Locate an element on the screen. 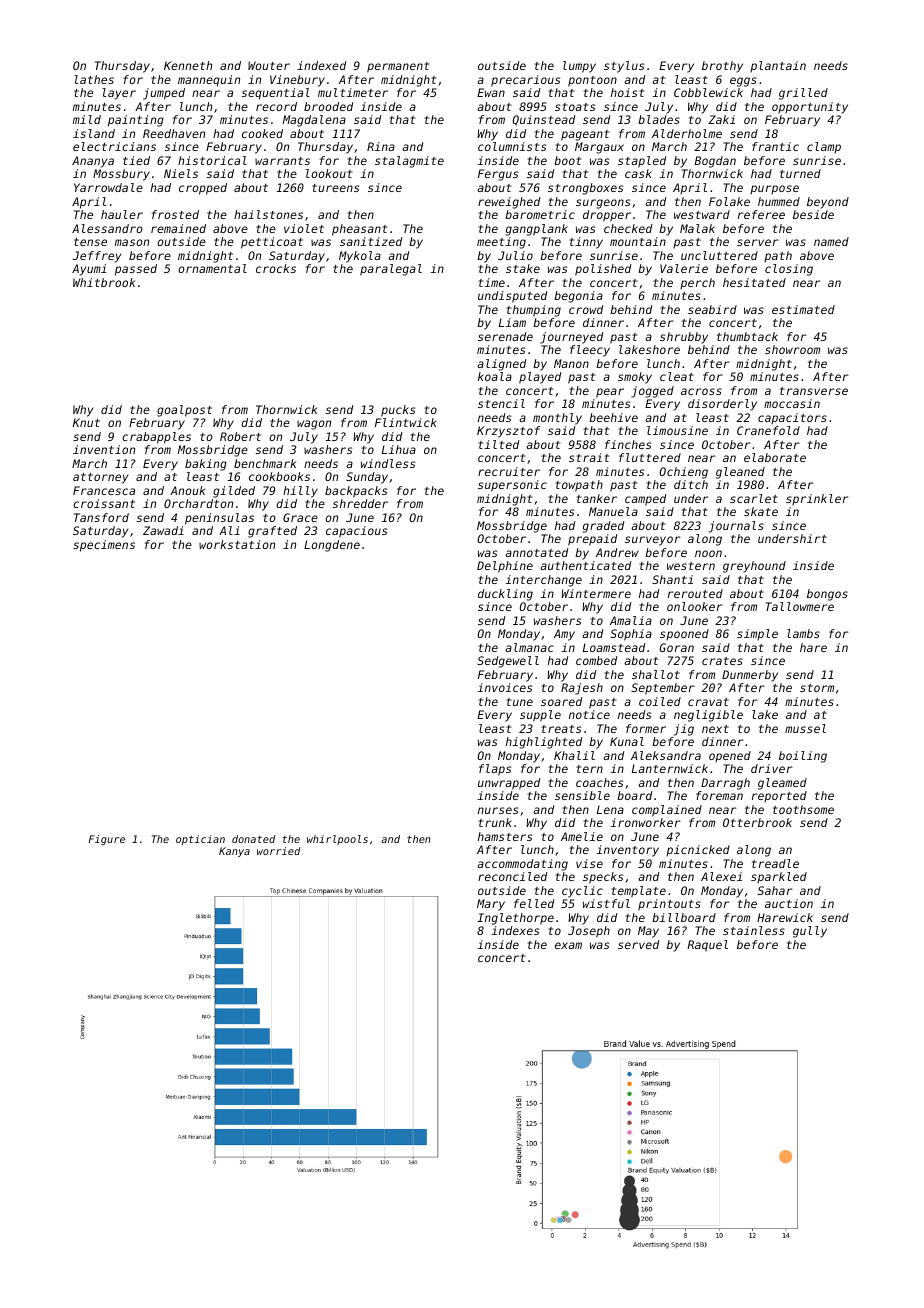 This screenshot has height=1308, width=924. plantain is located at coordinates (778, 66).
